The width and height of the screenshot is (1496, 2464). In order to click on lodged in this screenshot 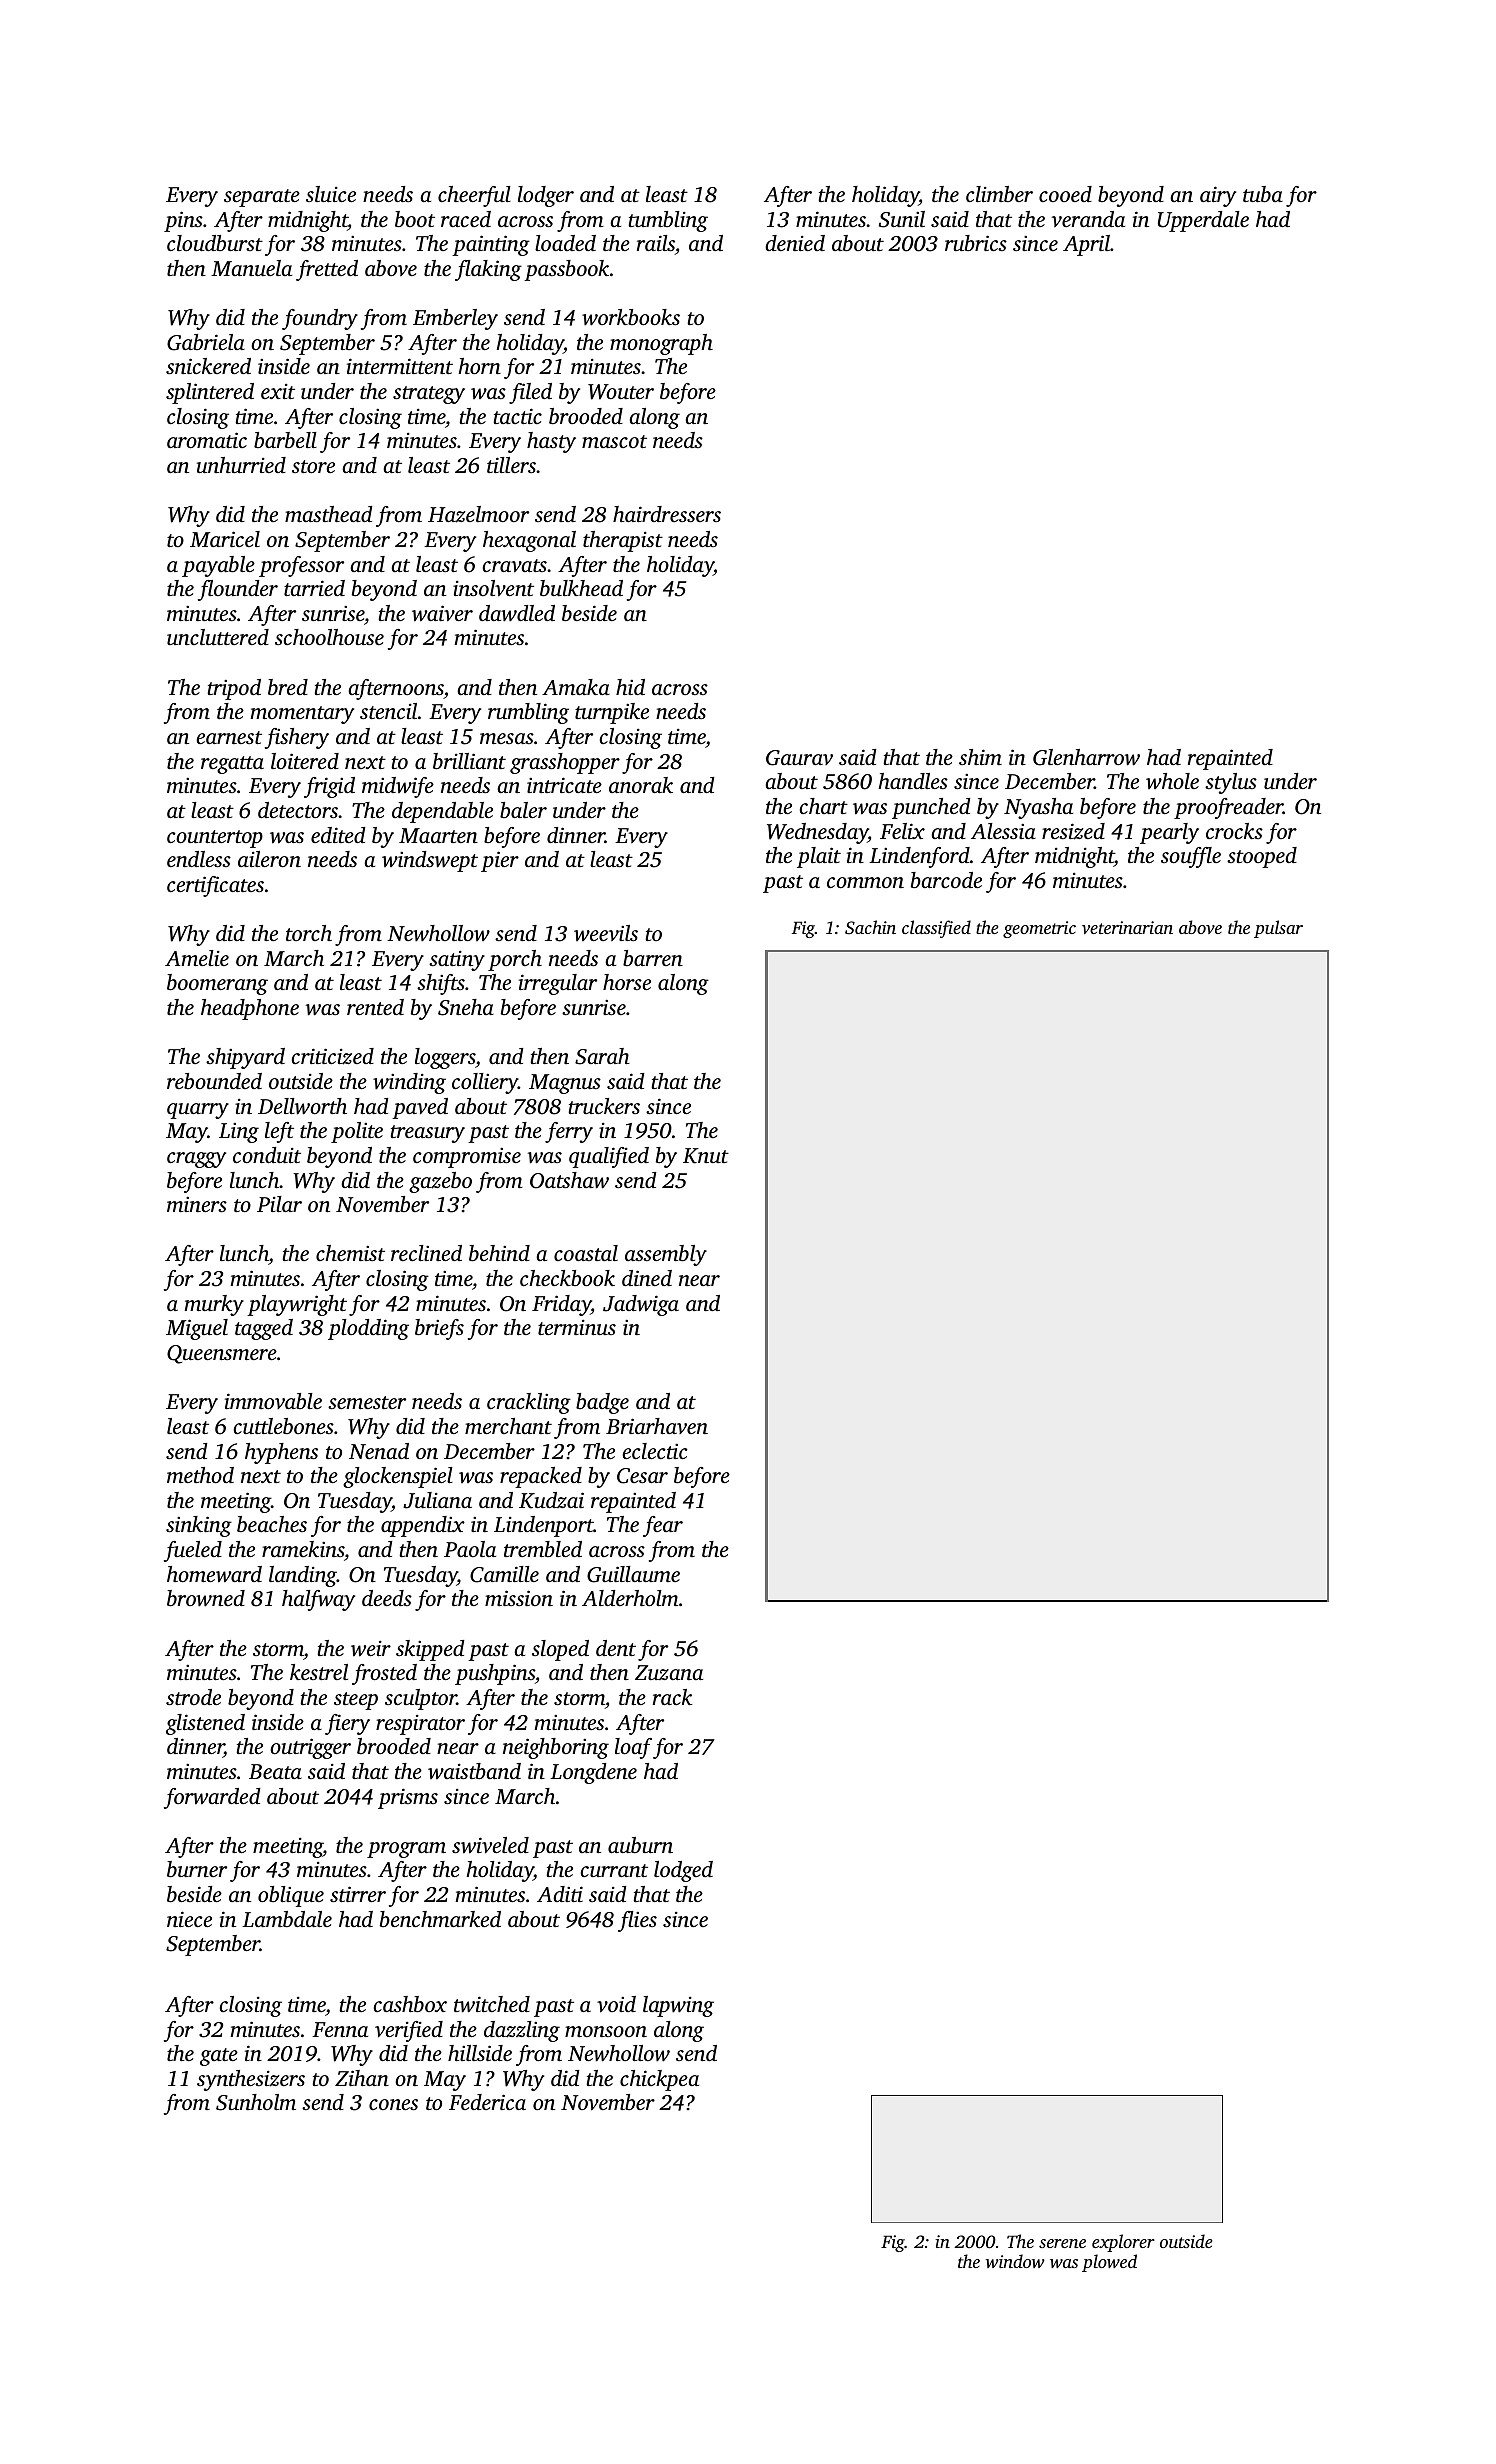, I will do `click(683, 1871)`.
